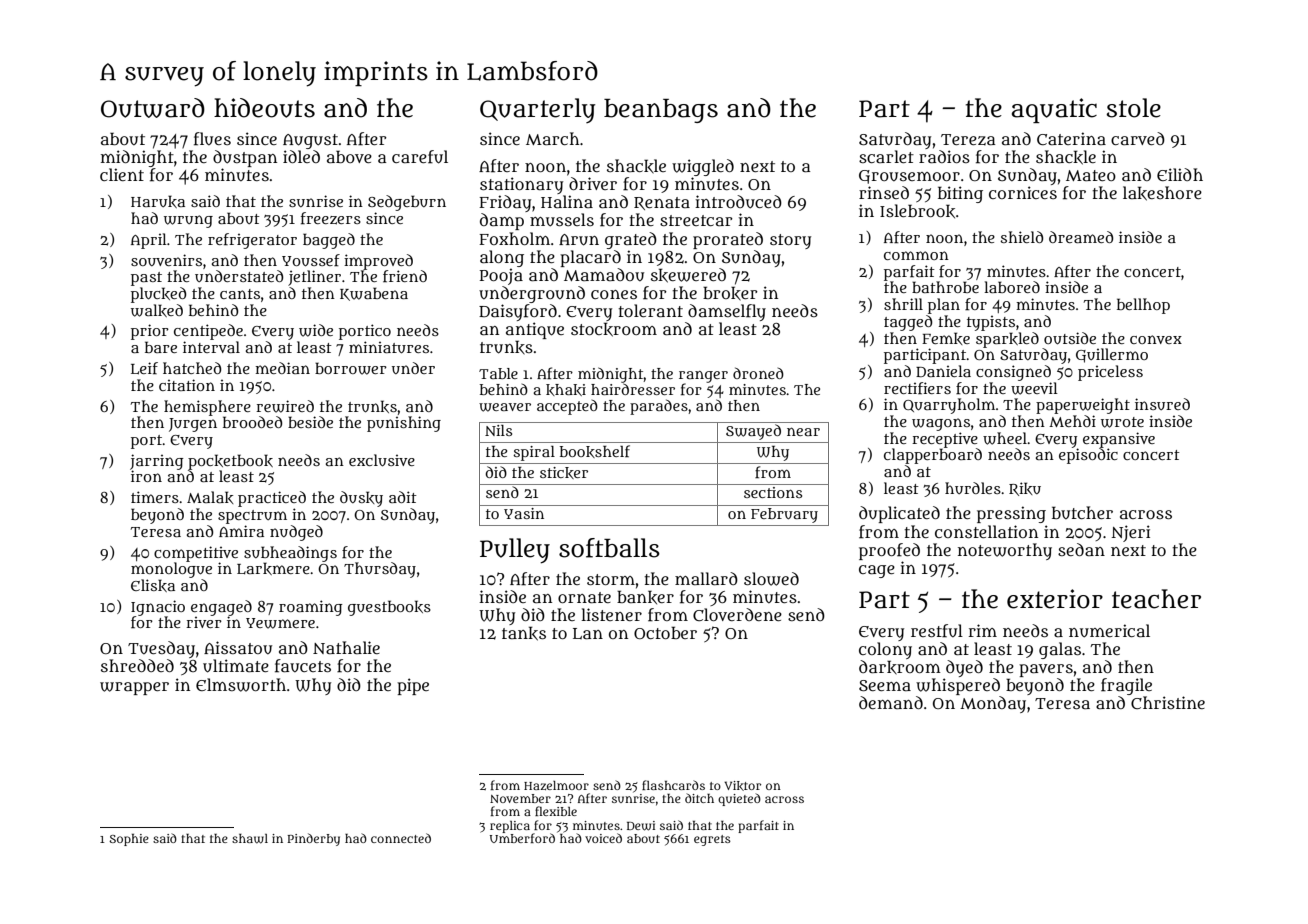 The height and width of the screenshot is (924, 1308). I want to click on souvenirs, so click(166, 260).
